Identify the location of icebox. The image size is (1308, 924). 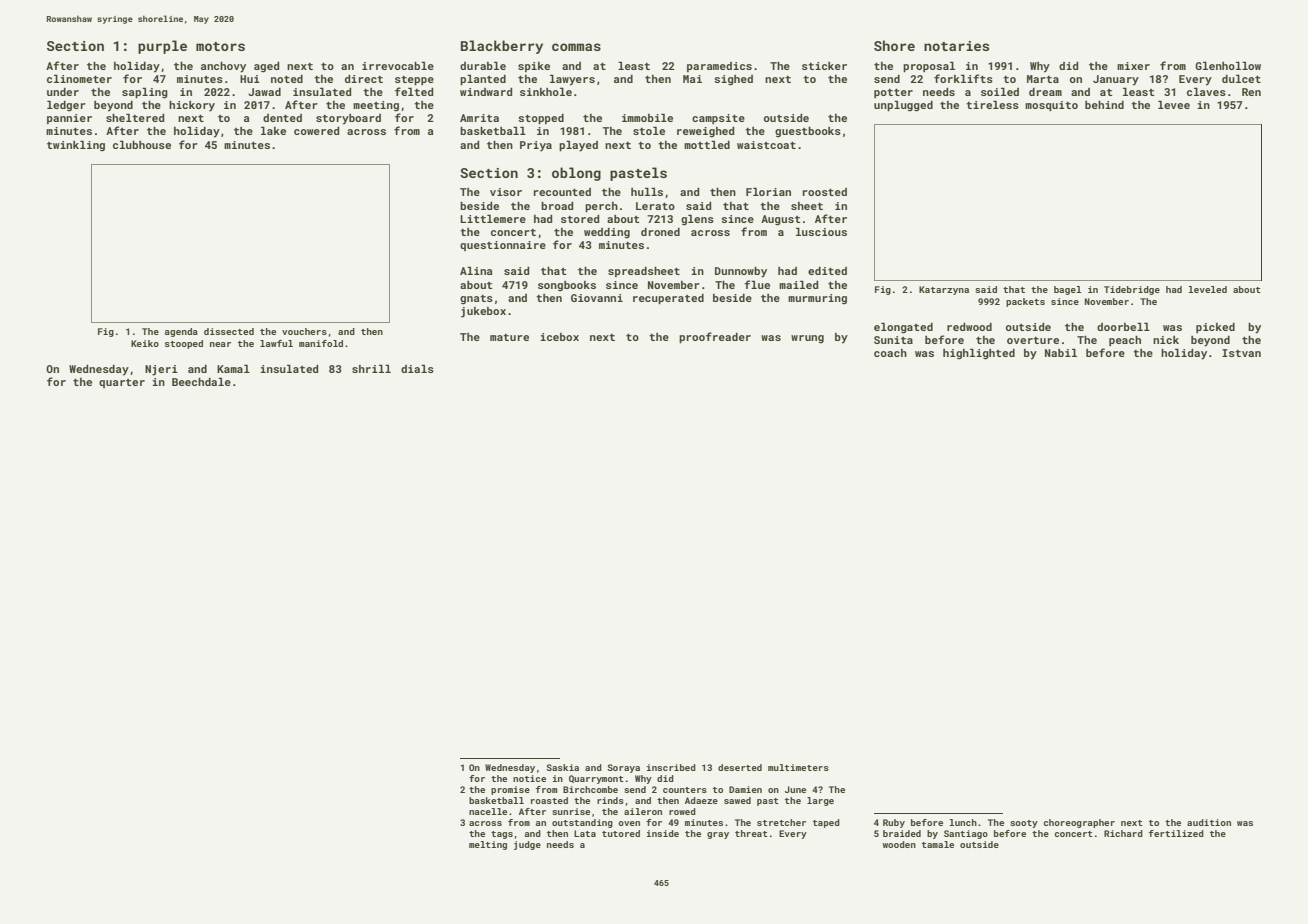
(559, 337).
